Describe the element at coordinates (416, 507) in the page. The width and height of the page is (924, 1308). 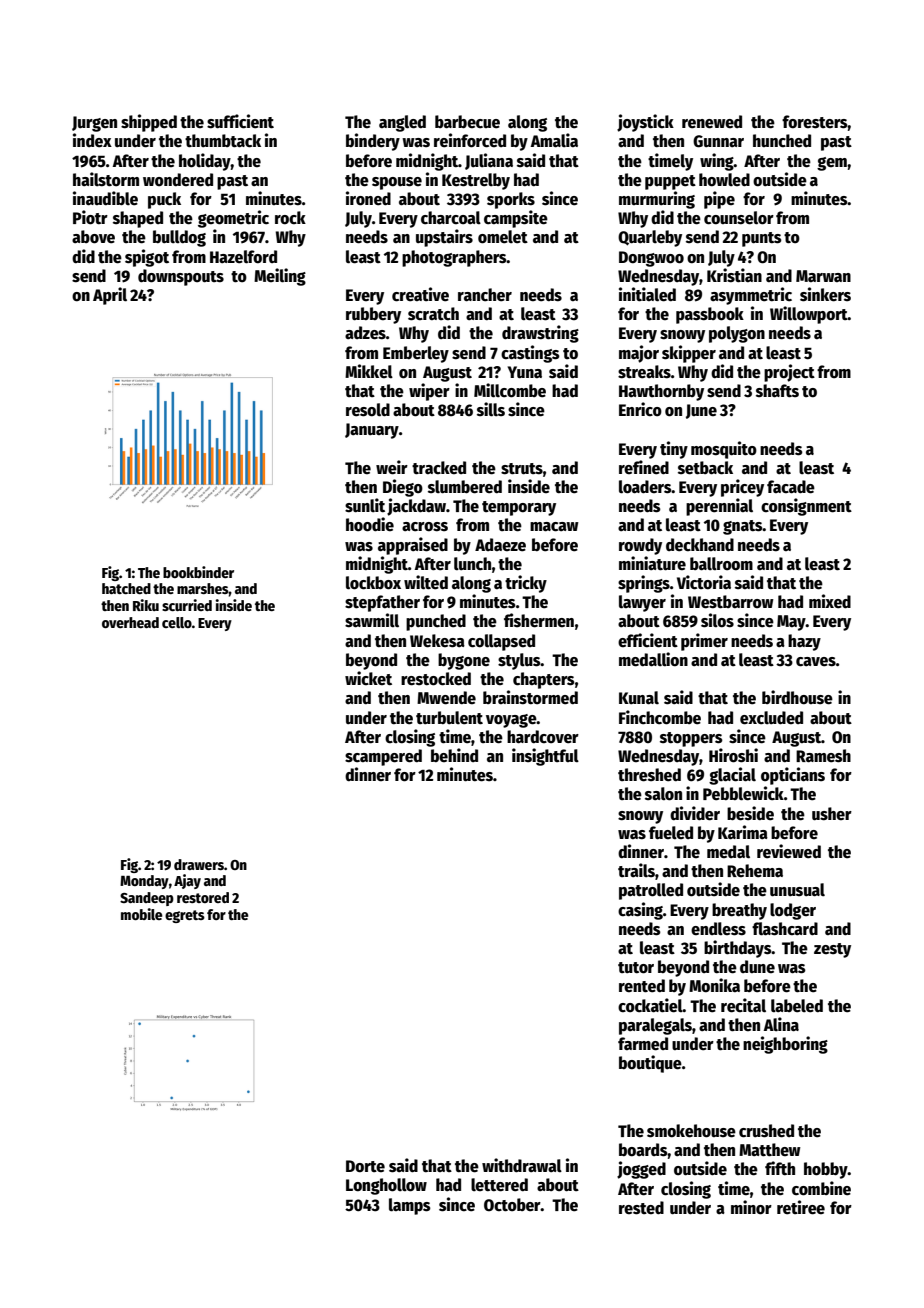
I see `jackdaw` at that location.
